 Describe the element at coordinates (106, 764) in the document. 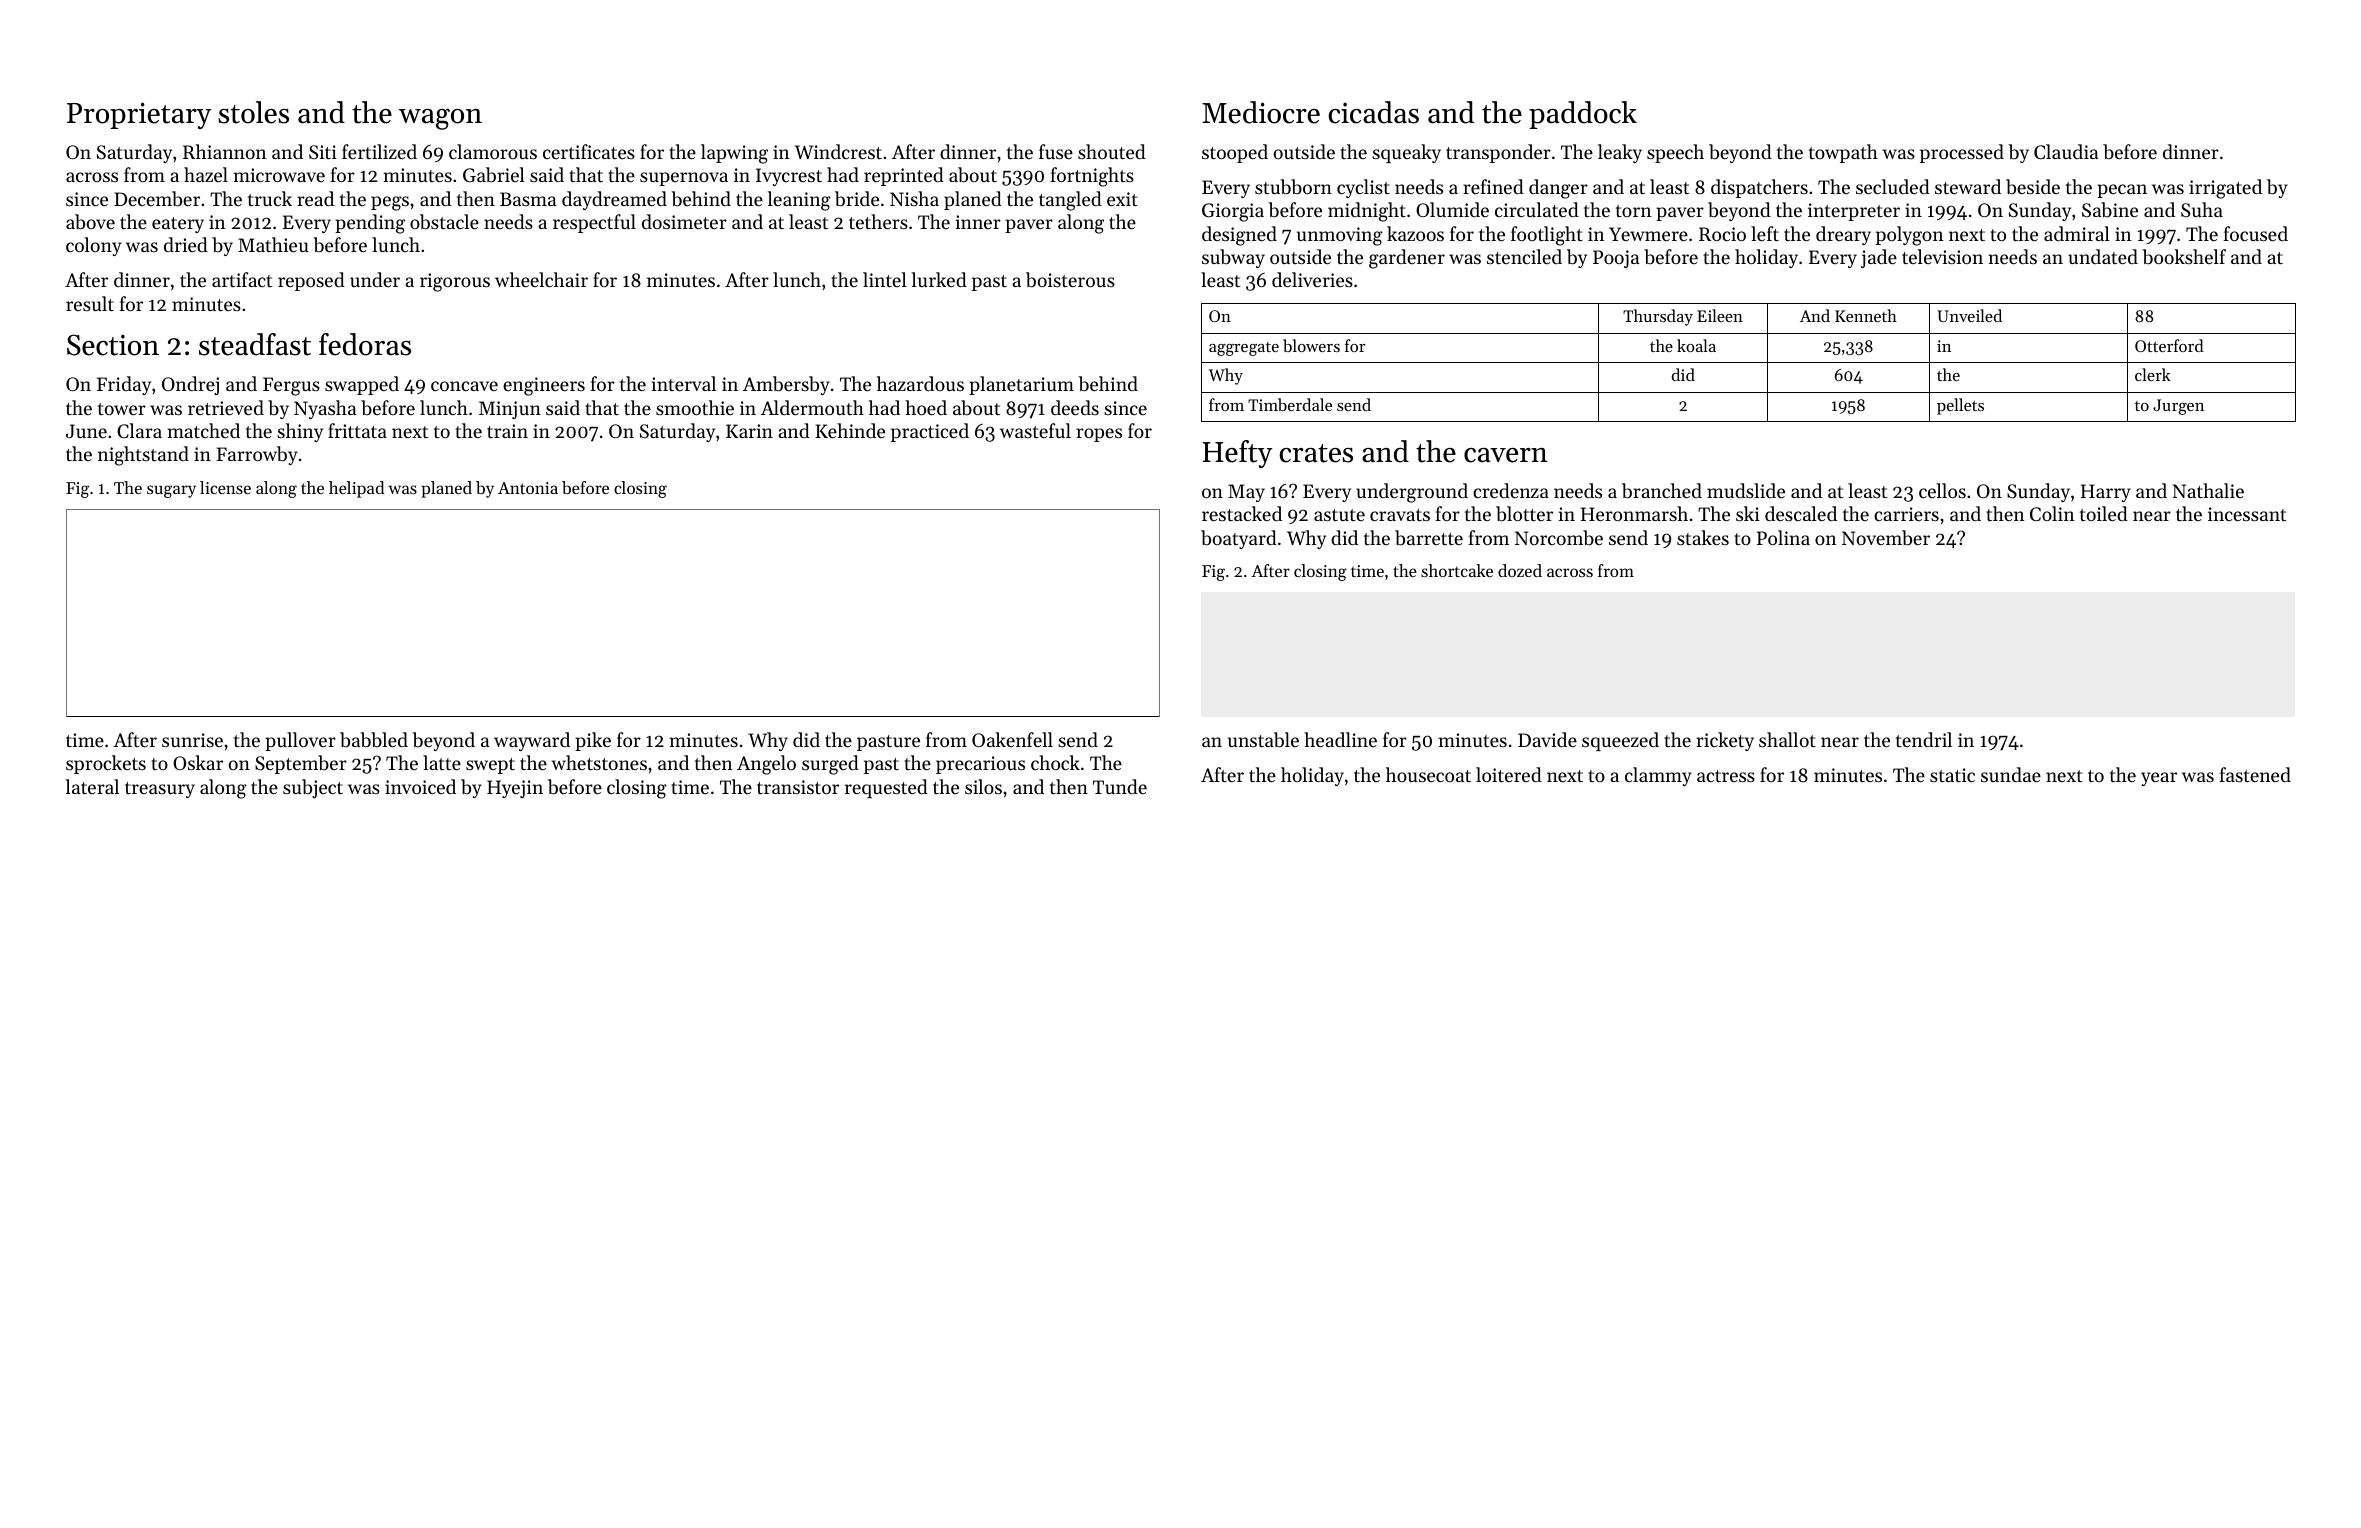

I see `sprockets` at that location.
